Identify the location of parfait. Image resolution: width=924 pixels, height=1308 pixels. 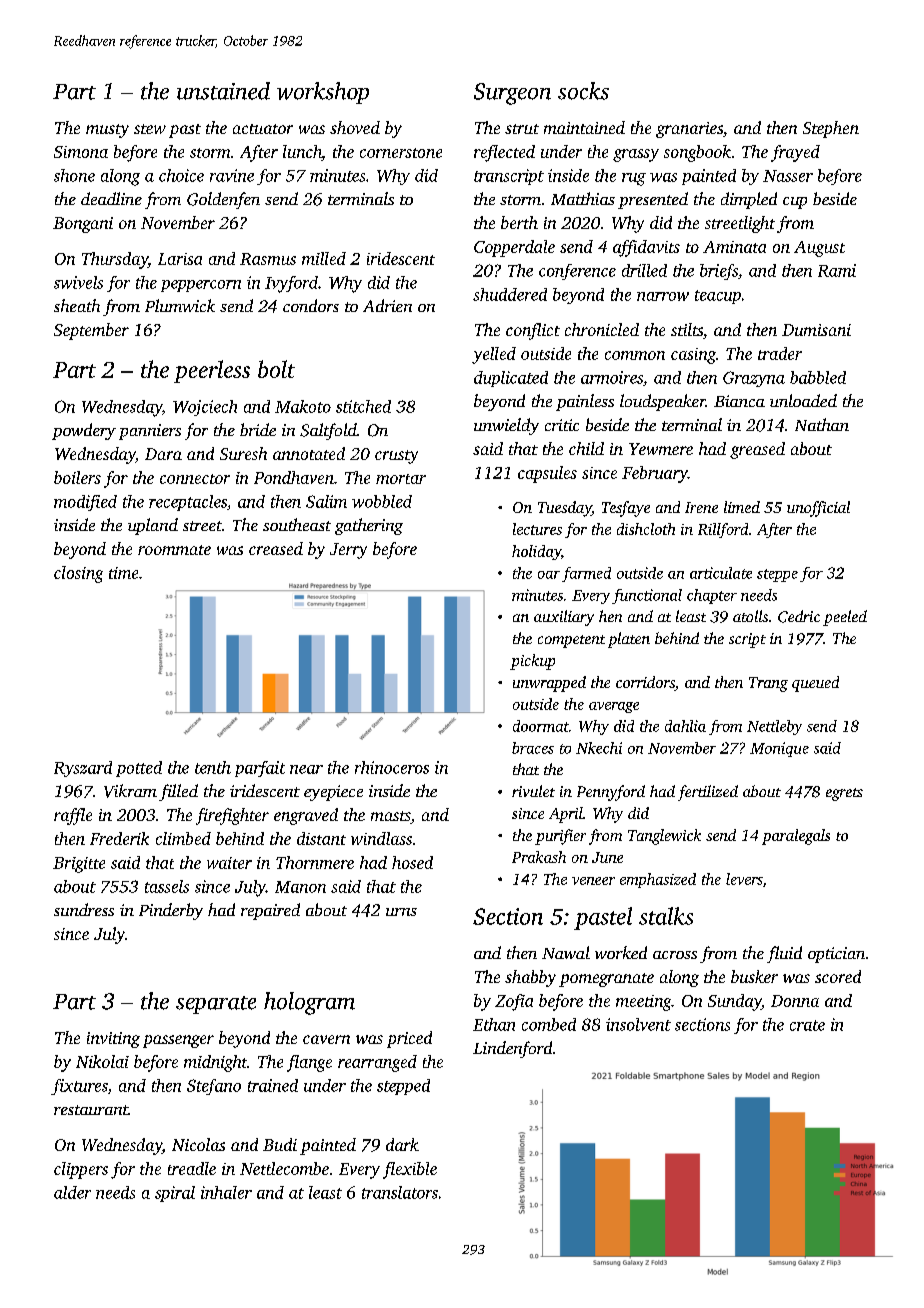
(260, 769).
